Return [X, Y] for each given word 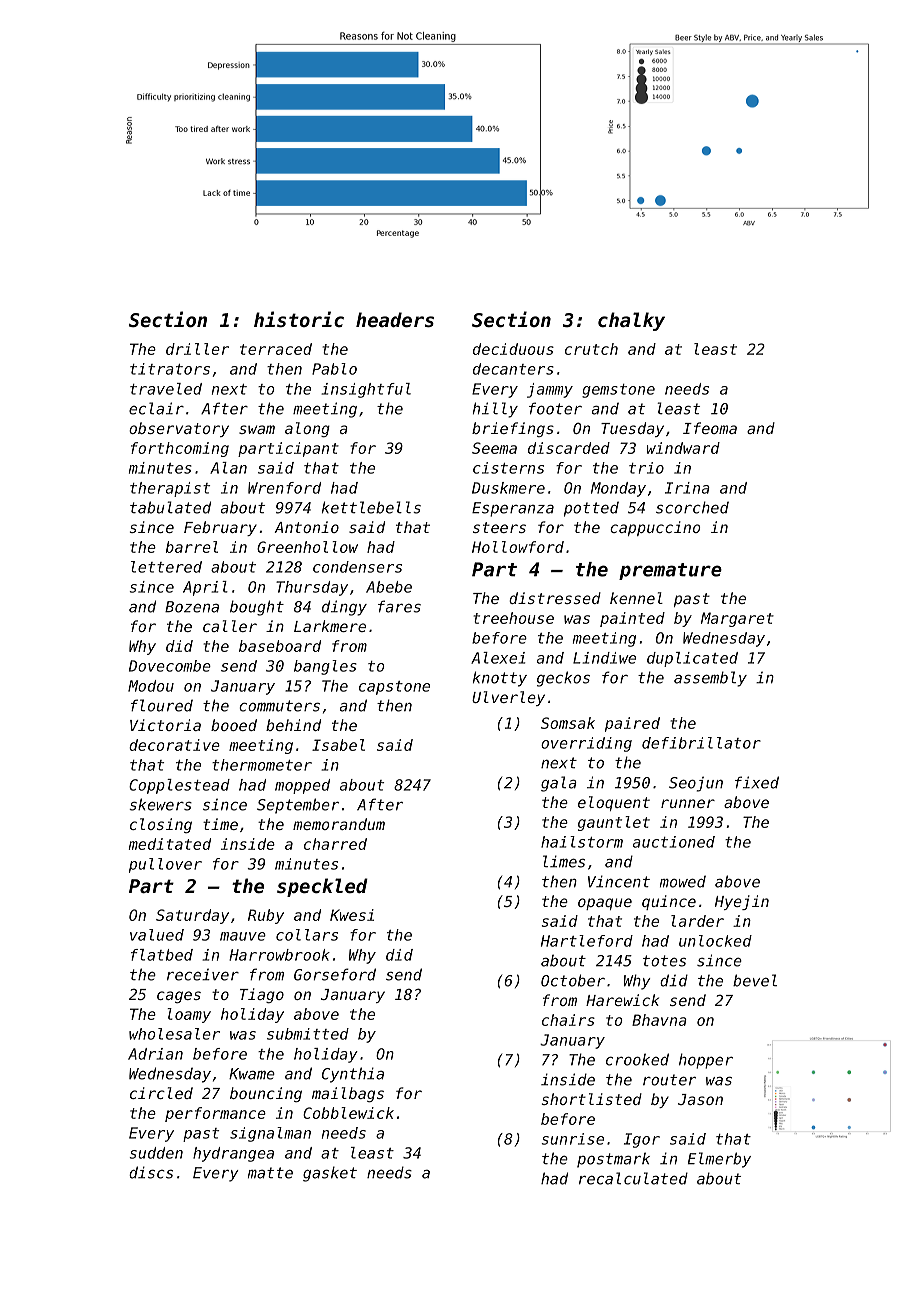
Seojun [696, 784]
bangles [325, 667]
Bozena [192, 607]
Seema [494, 448]
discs [151, 1172]
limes [564, 861]
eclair [156, 408]
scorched [692, 507]
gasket [330, 1174]
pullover [165, 865]
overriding [586, 744]
